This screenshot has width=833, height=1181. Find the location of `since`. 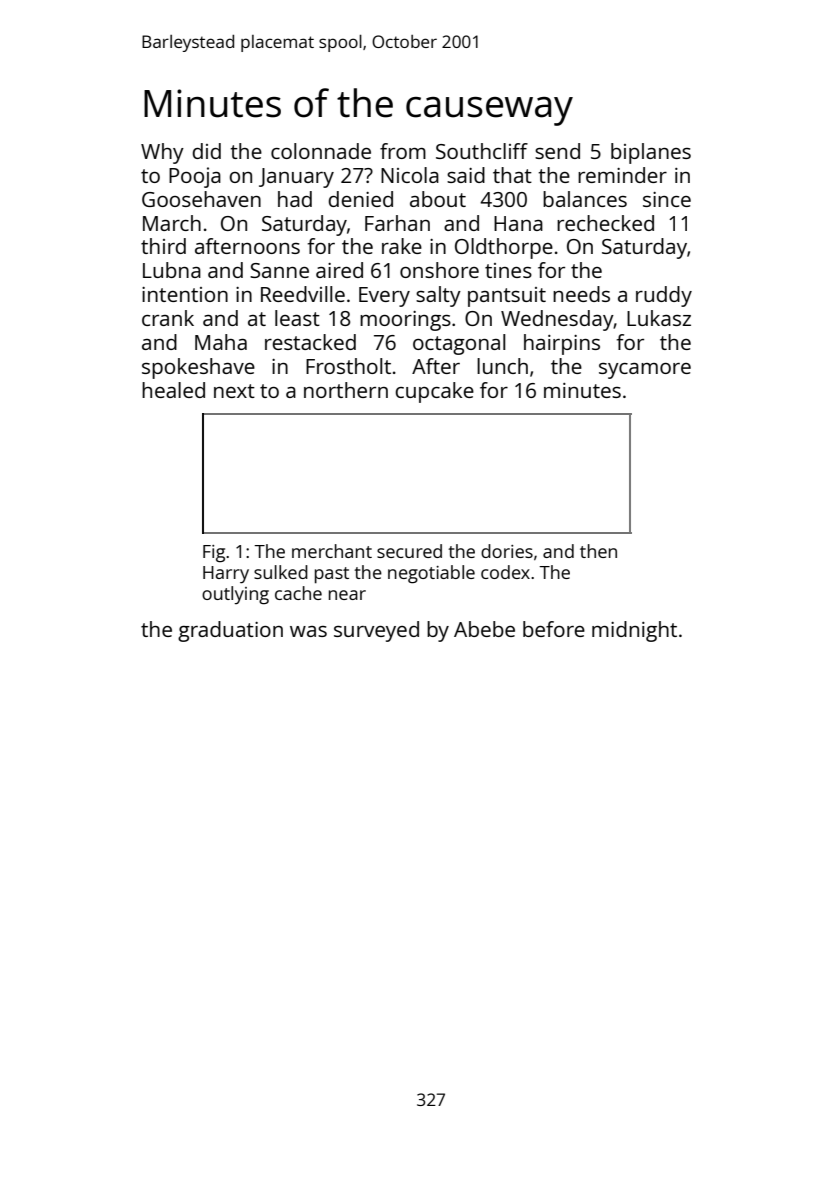

since is located at coordinates (667, 199).
